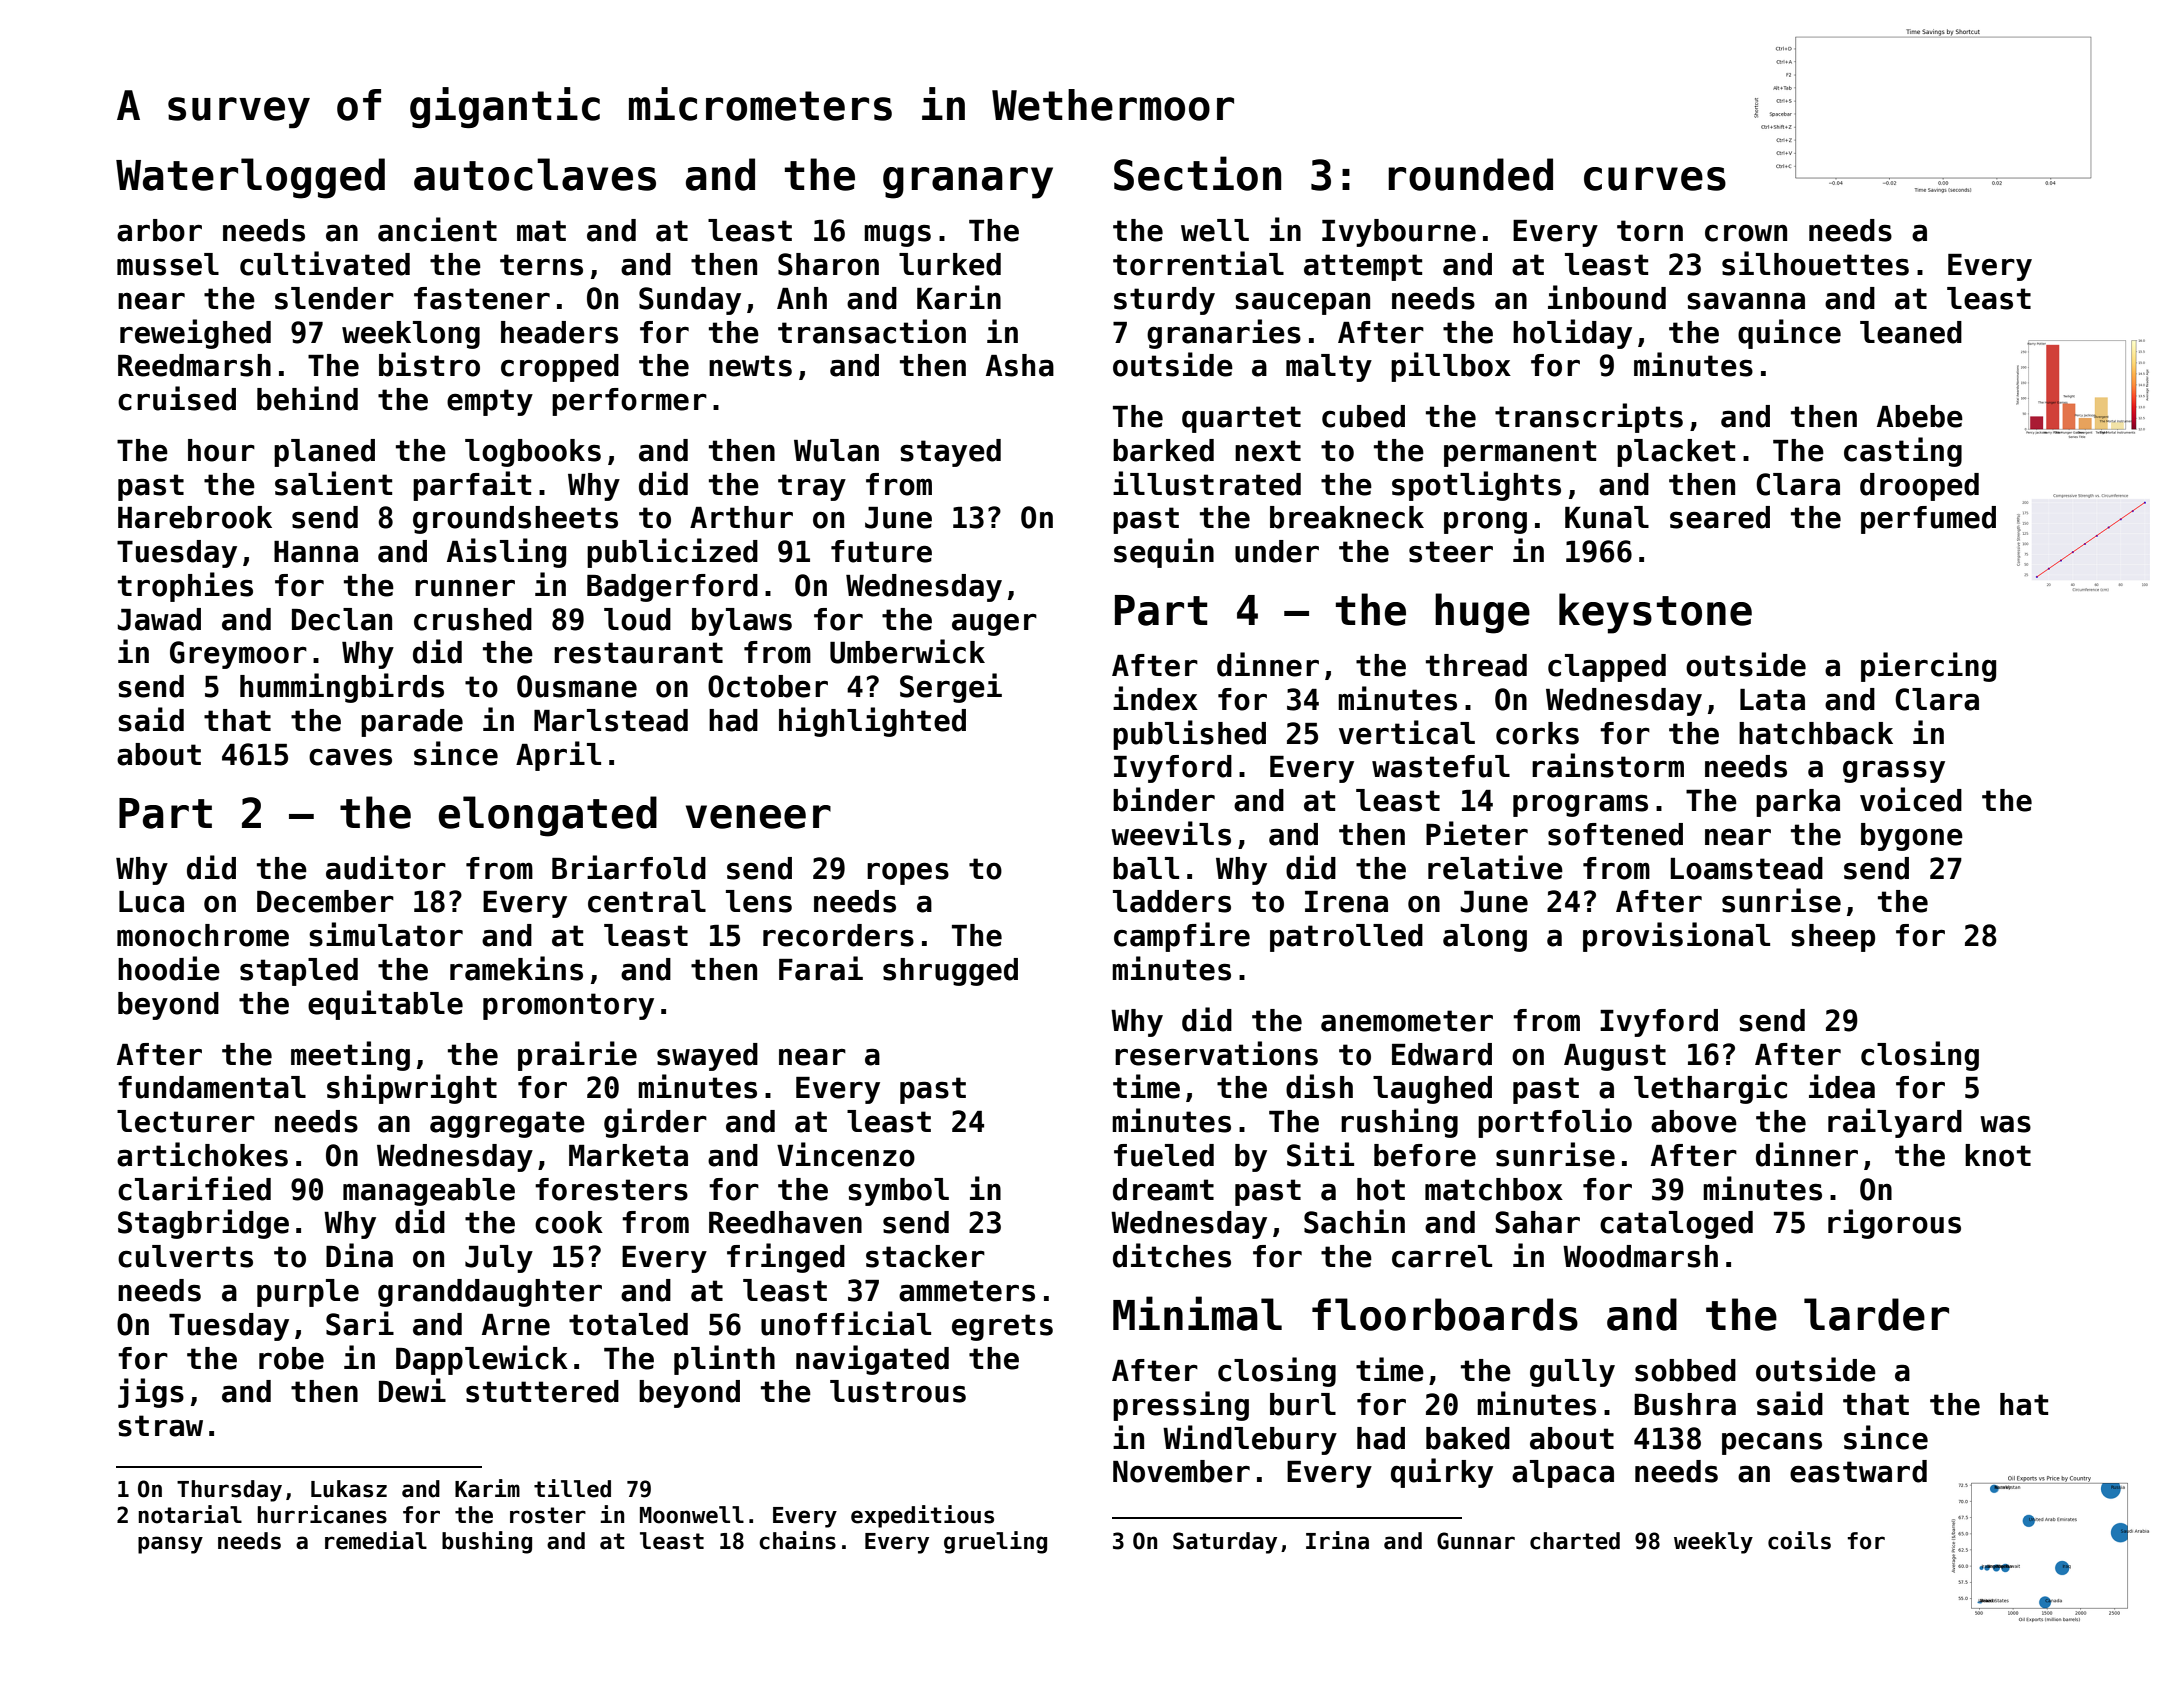 The width and height of the screenshot is (2178, 1683). I want to click on Kunal, so click(1607, 517).
